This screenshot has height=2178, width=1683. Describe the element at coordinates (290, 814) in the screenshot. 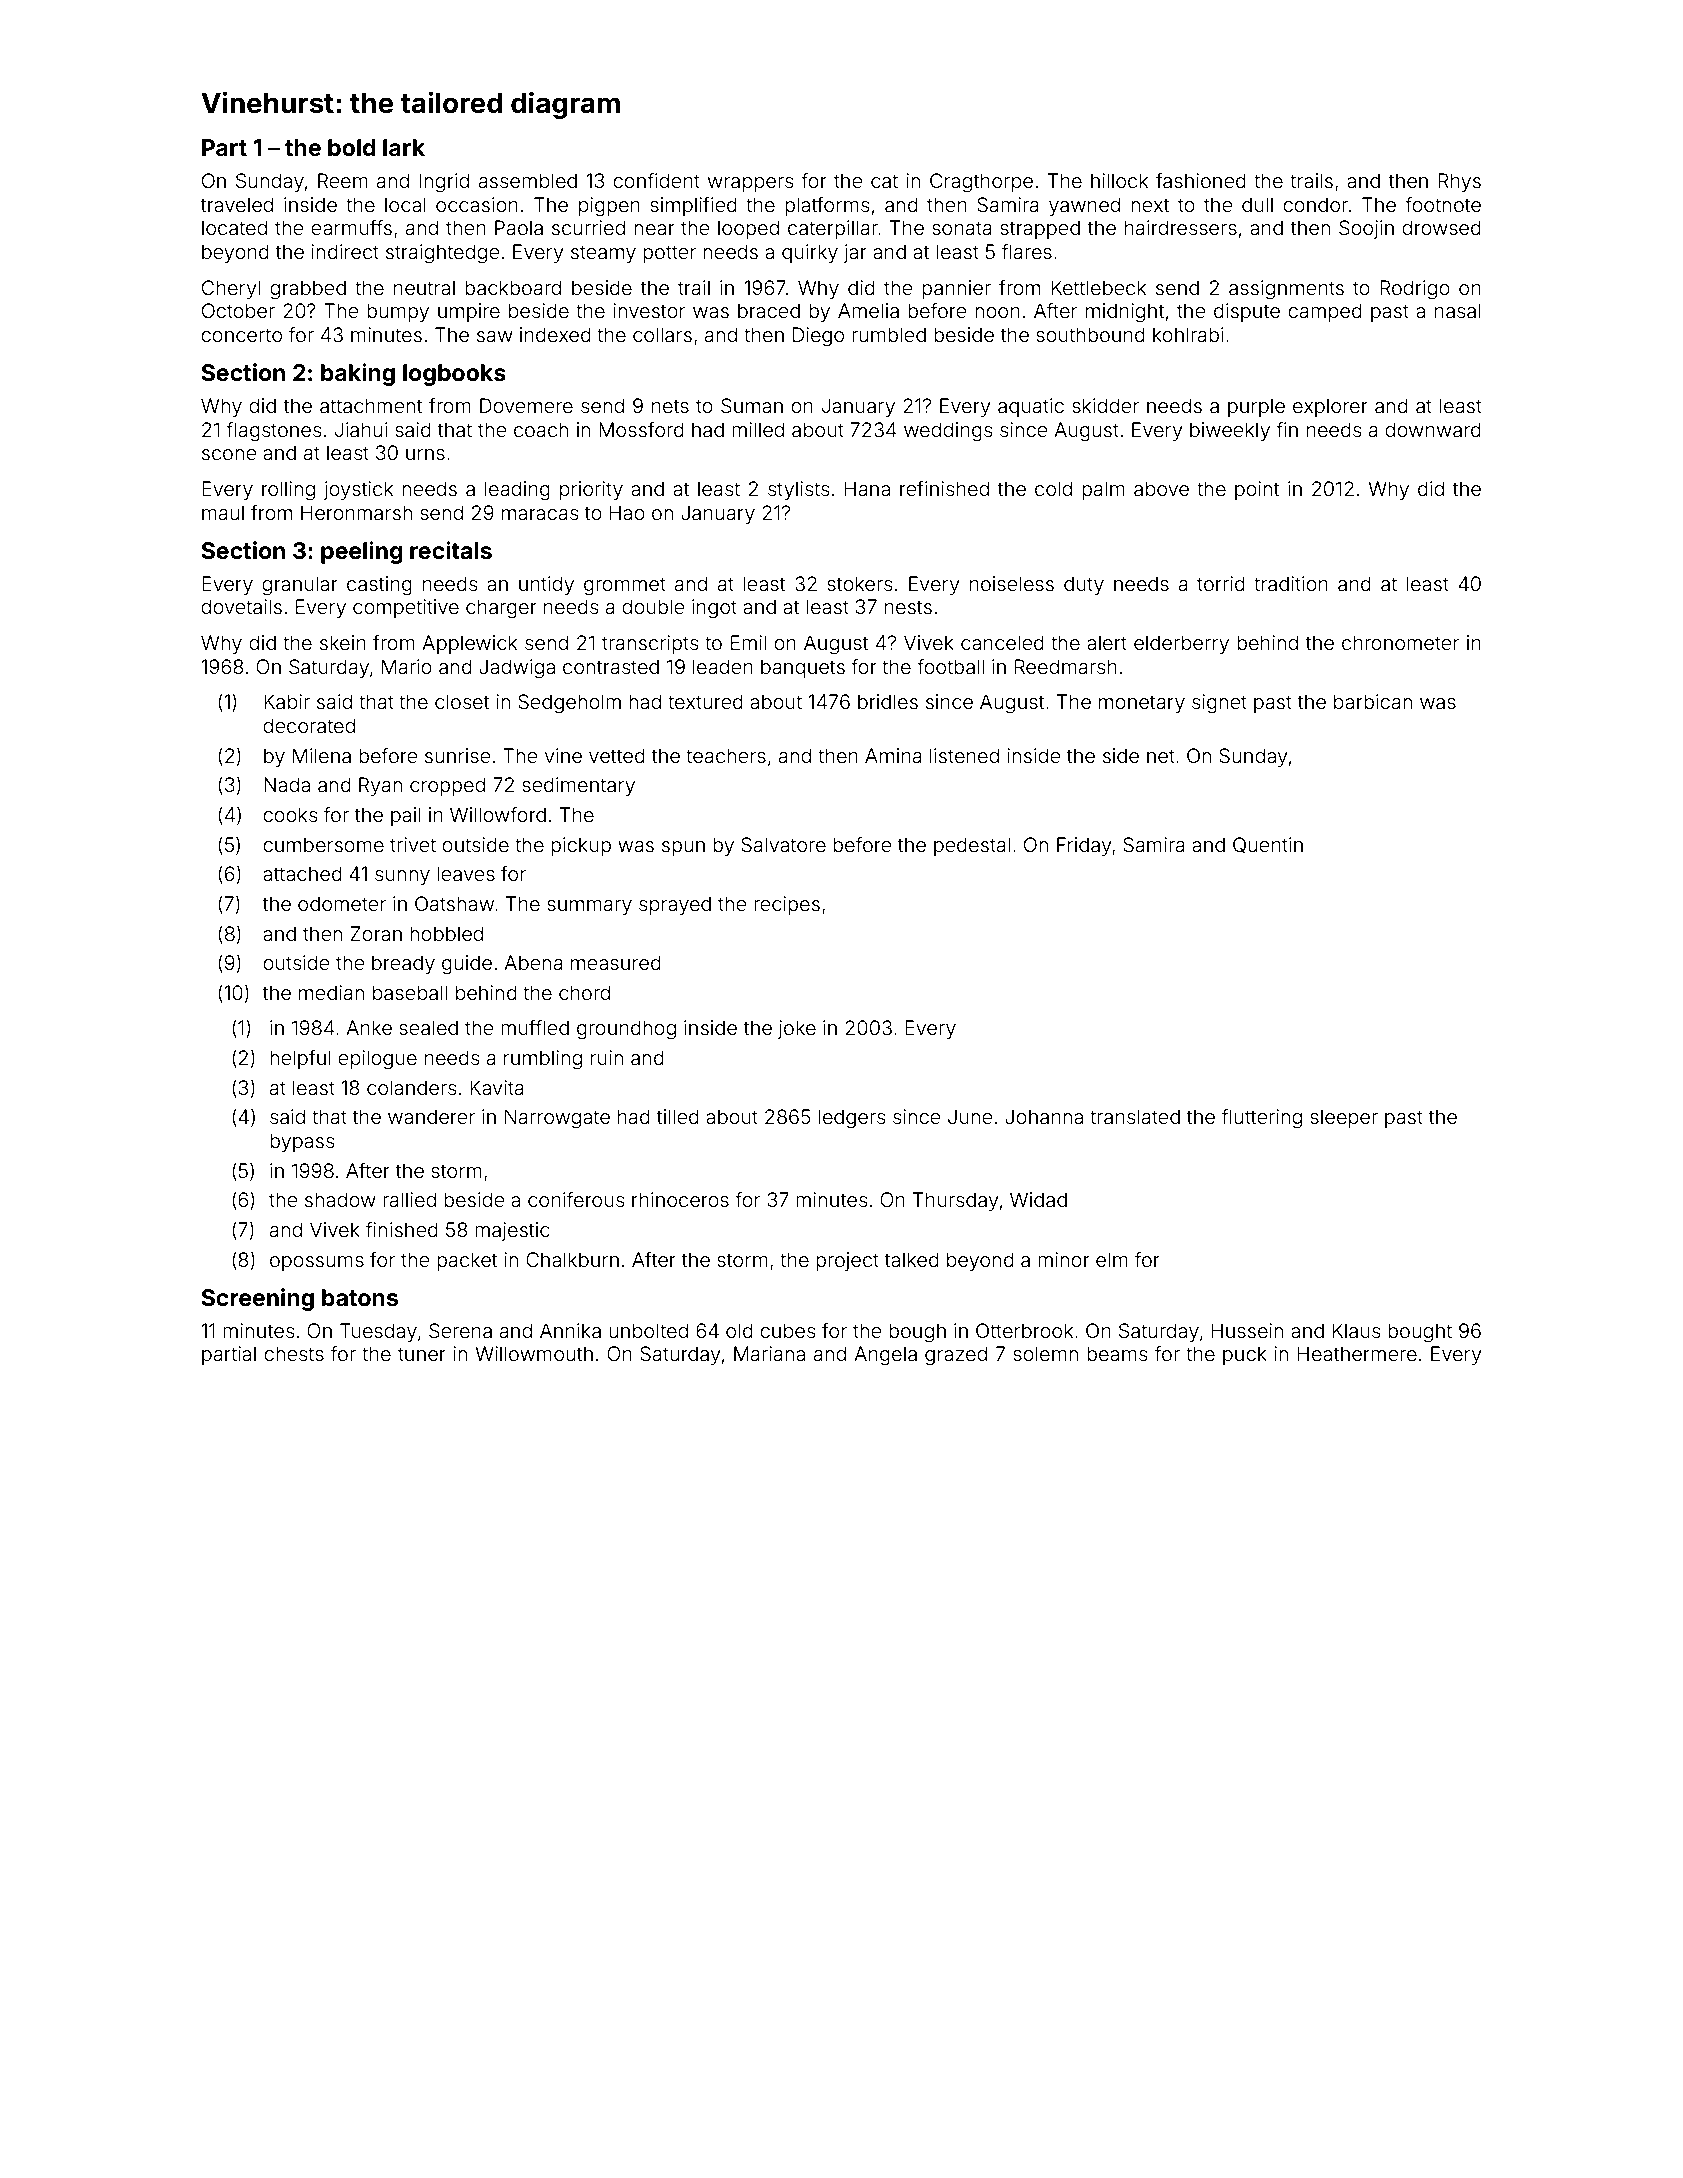

I see `cooks` at that location.
